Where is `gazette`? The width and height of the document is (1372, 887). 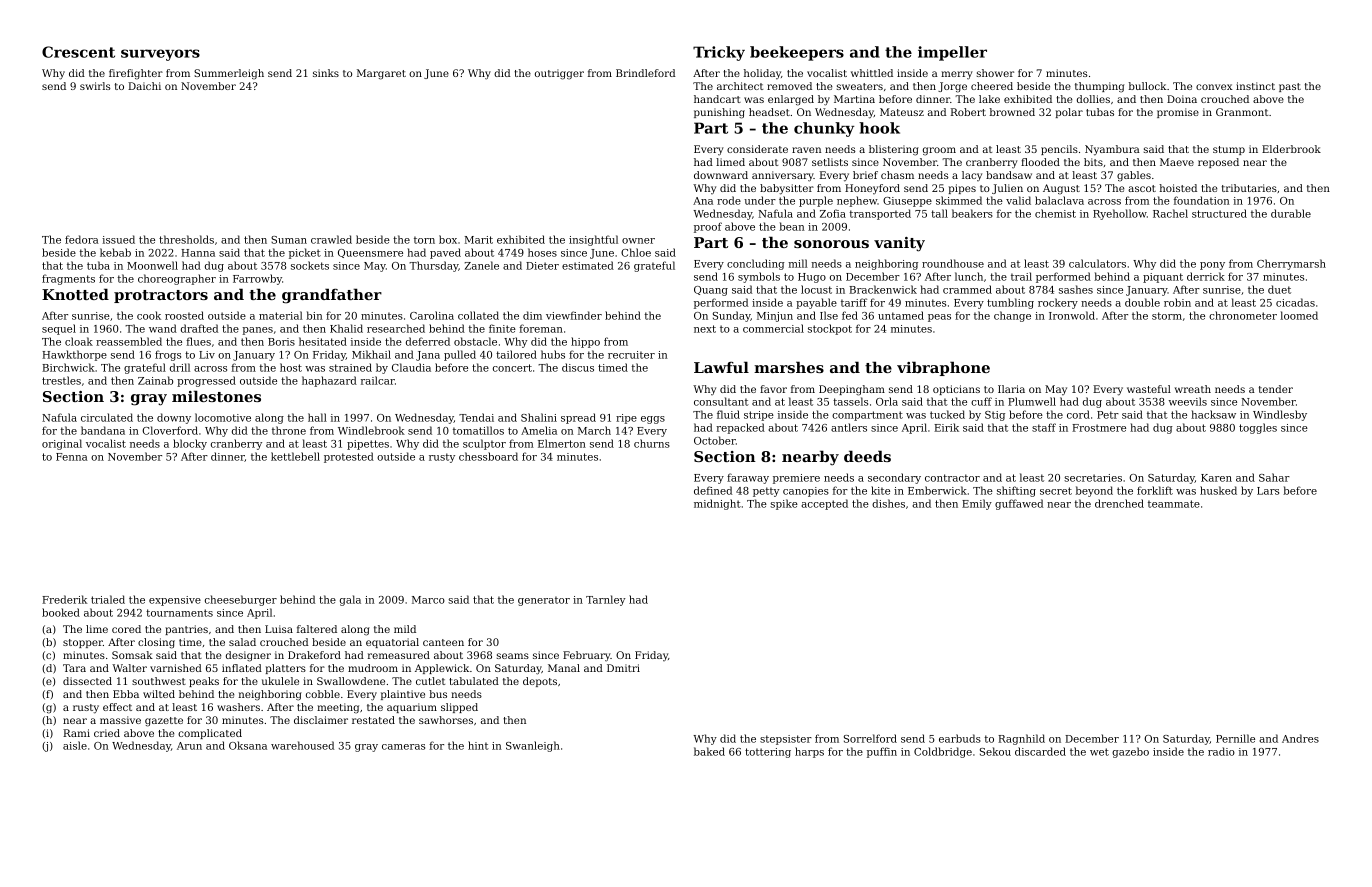
gazette is located at coordinates (164, 722).
